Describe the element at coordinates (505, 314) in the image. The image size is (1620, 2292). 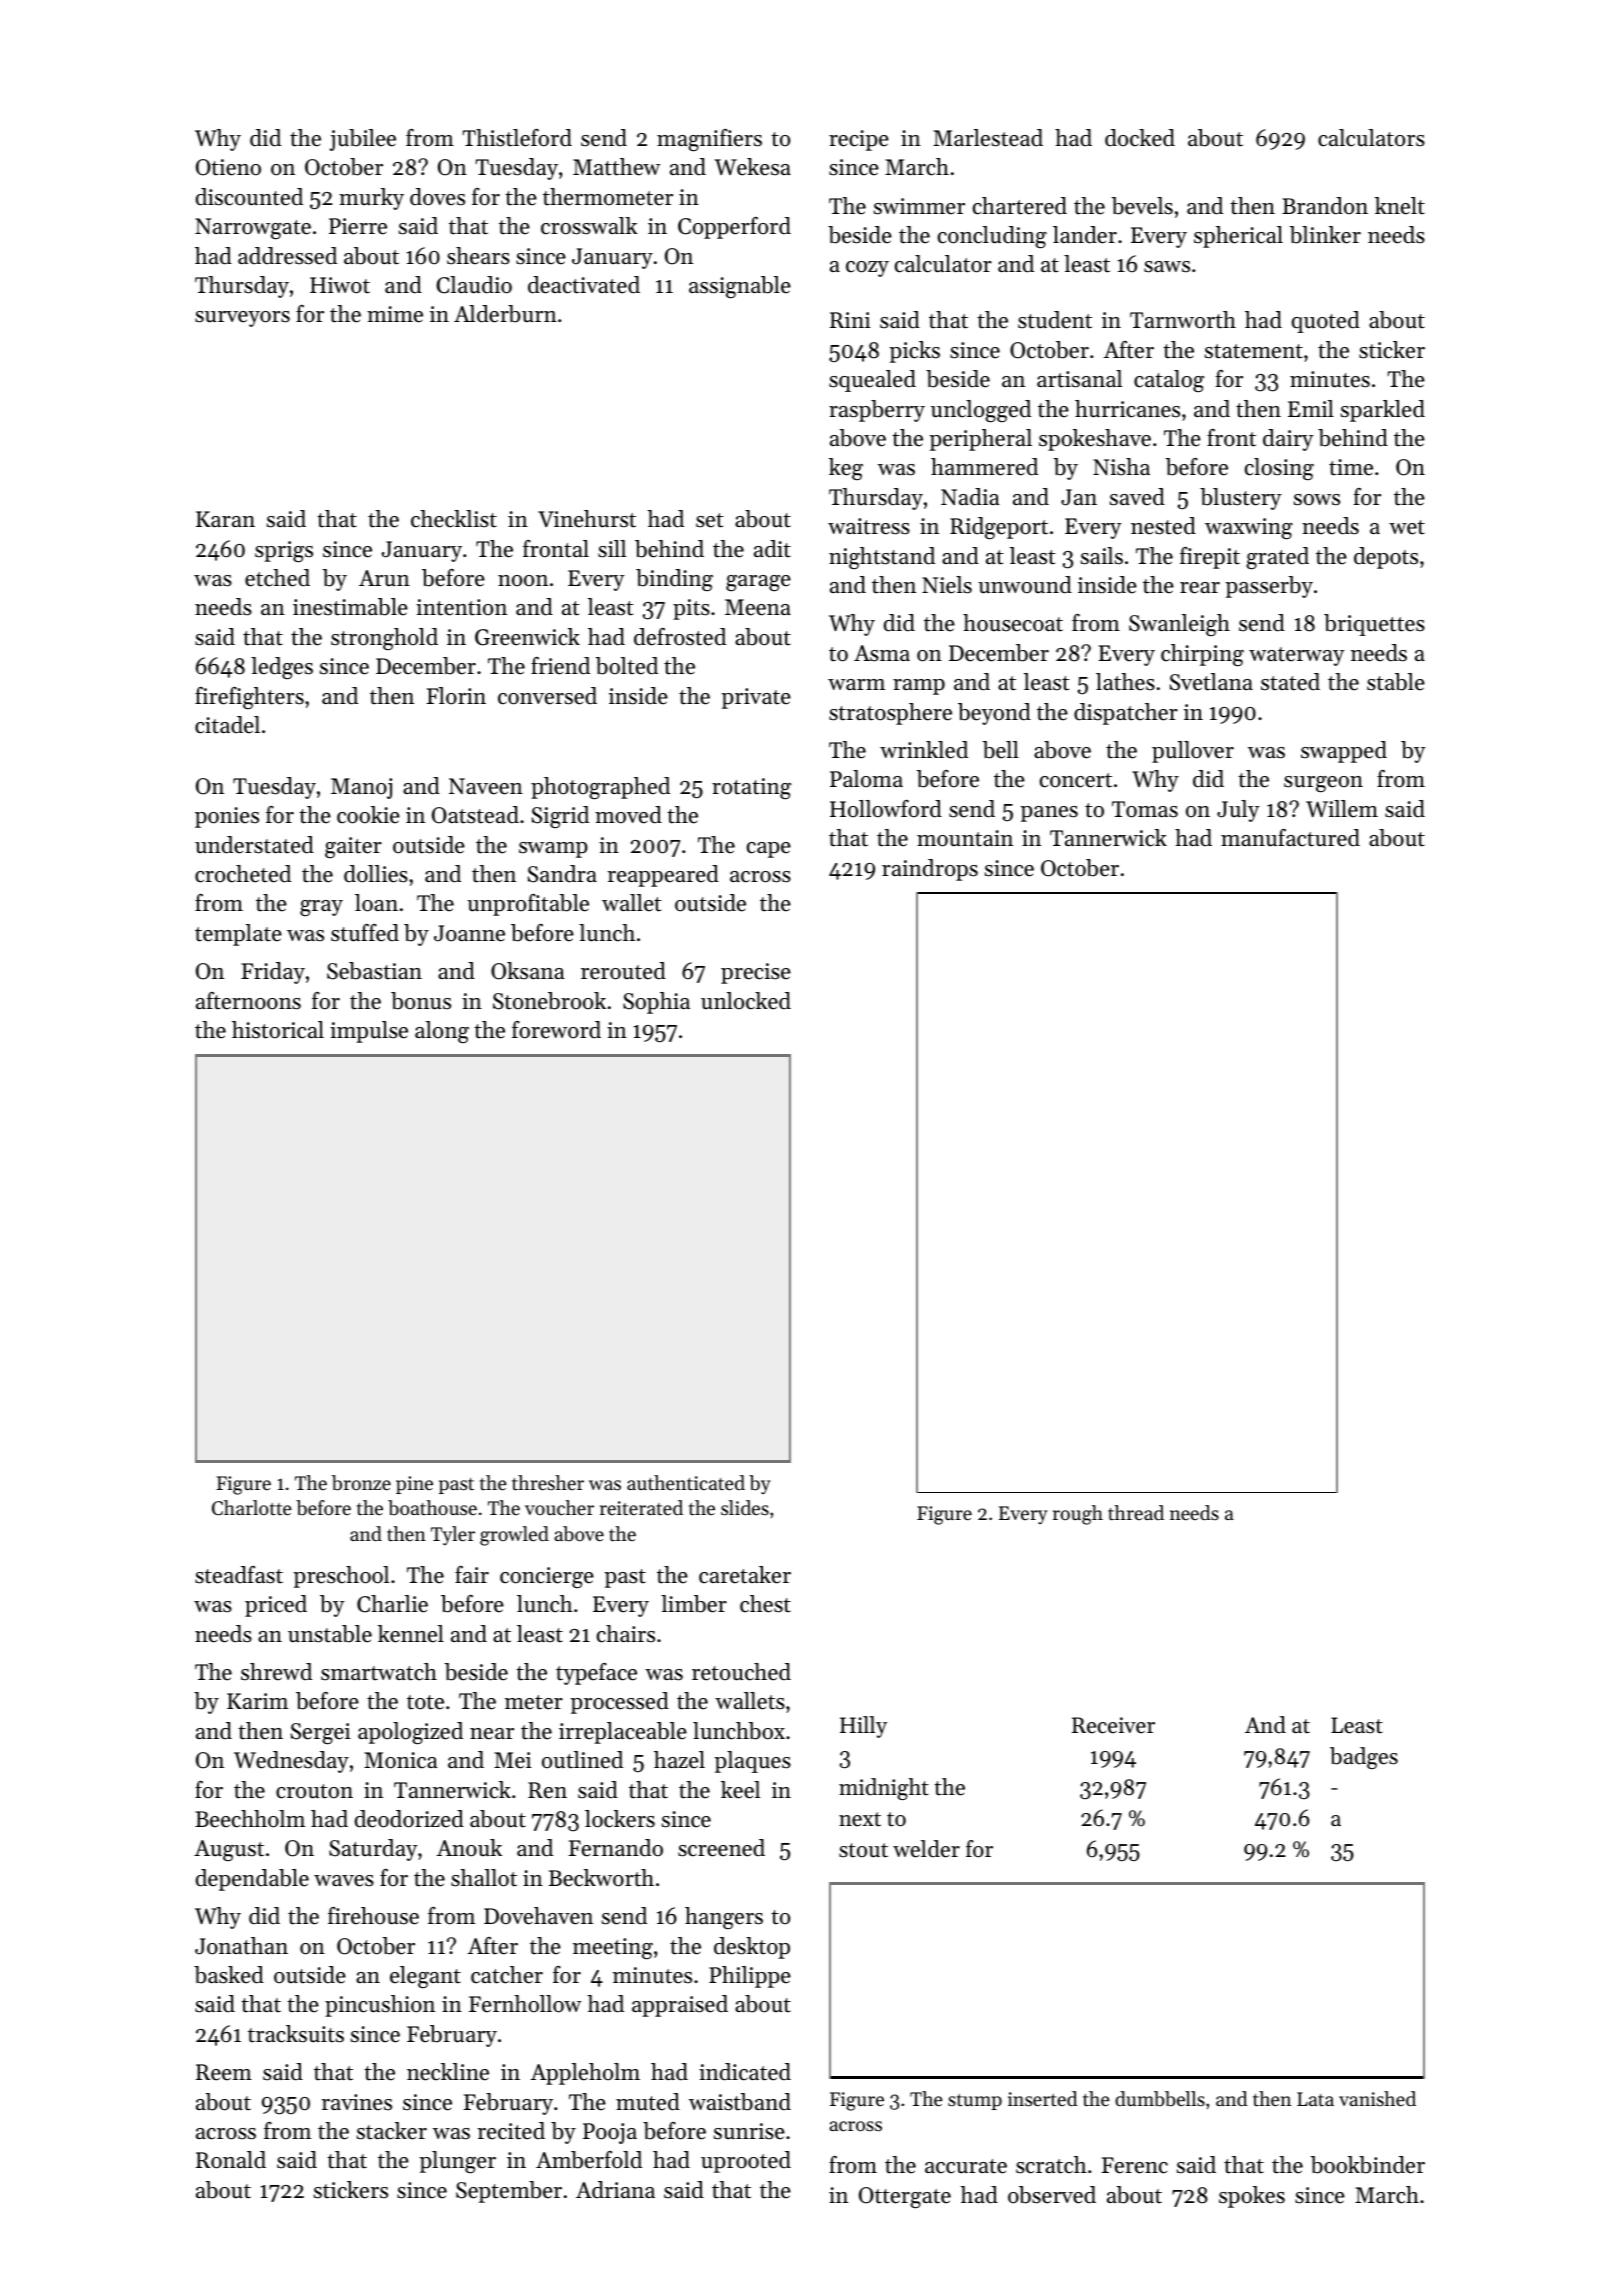
I see `Alderburn` at that location.
